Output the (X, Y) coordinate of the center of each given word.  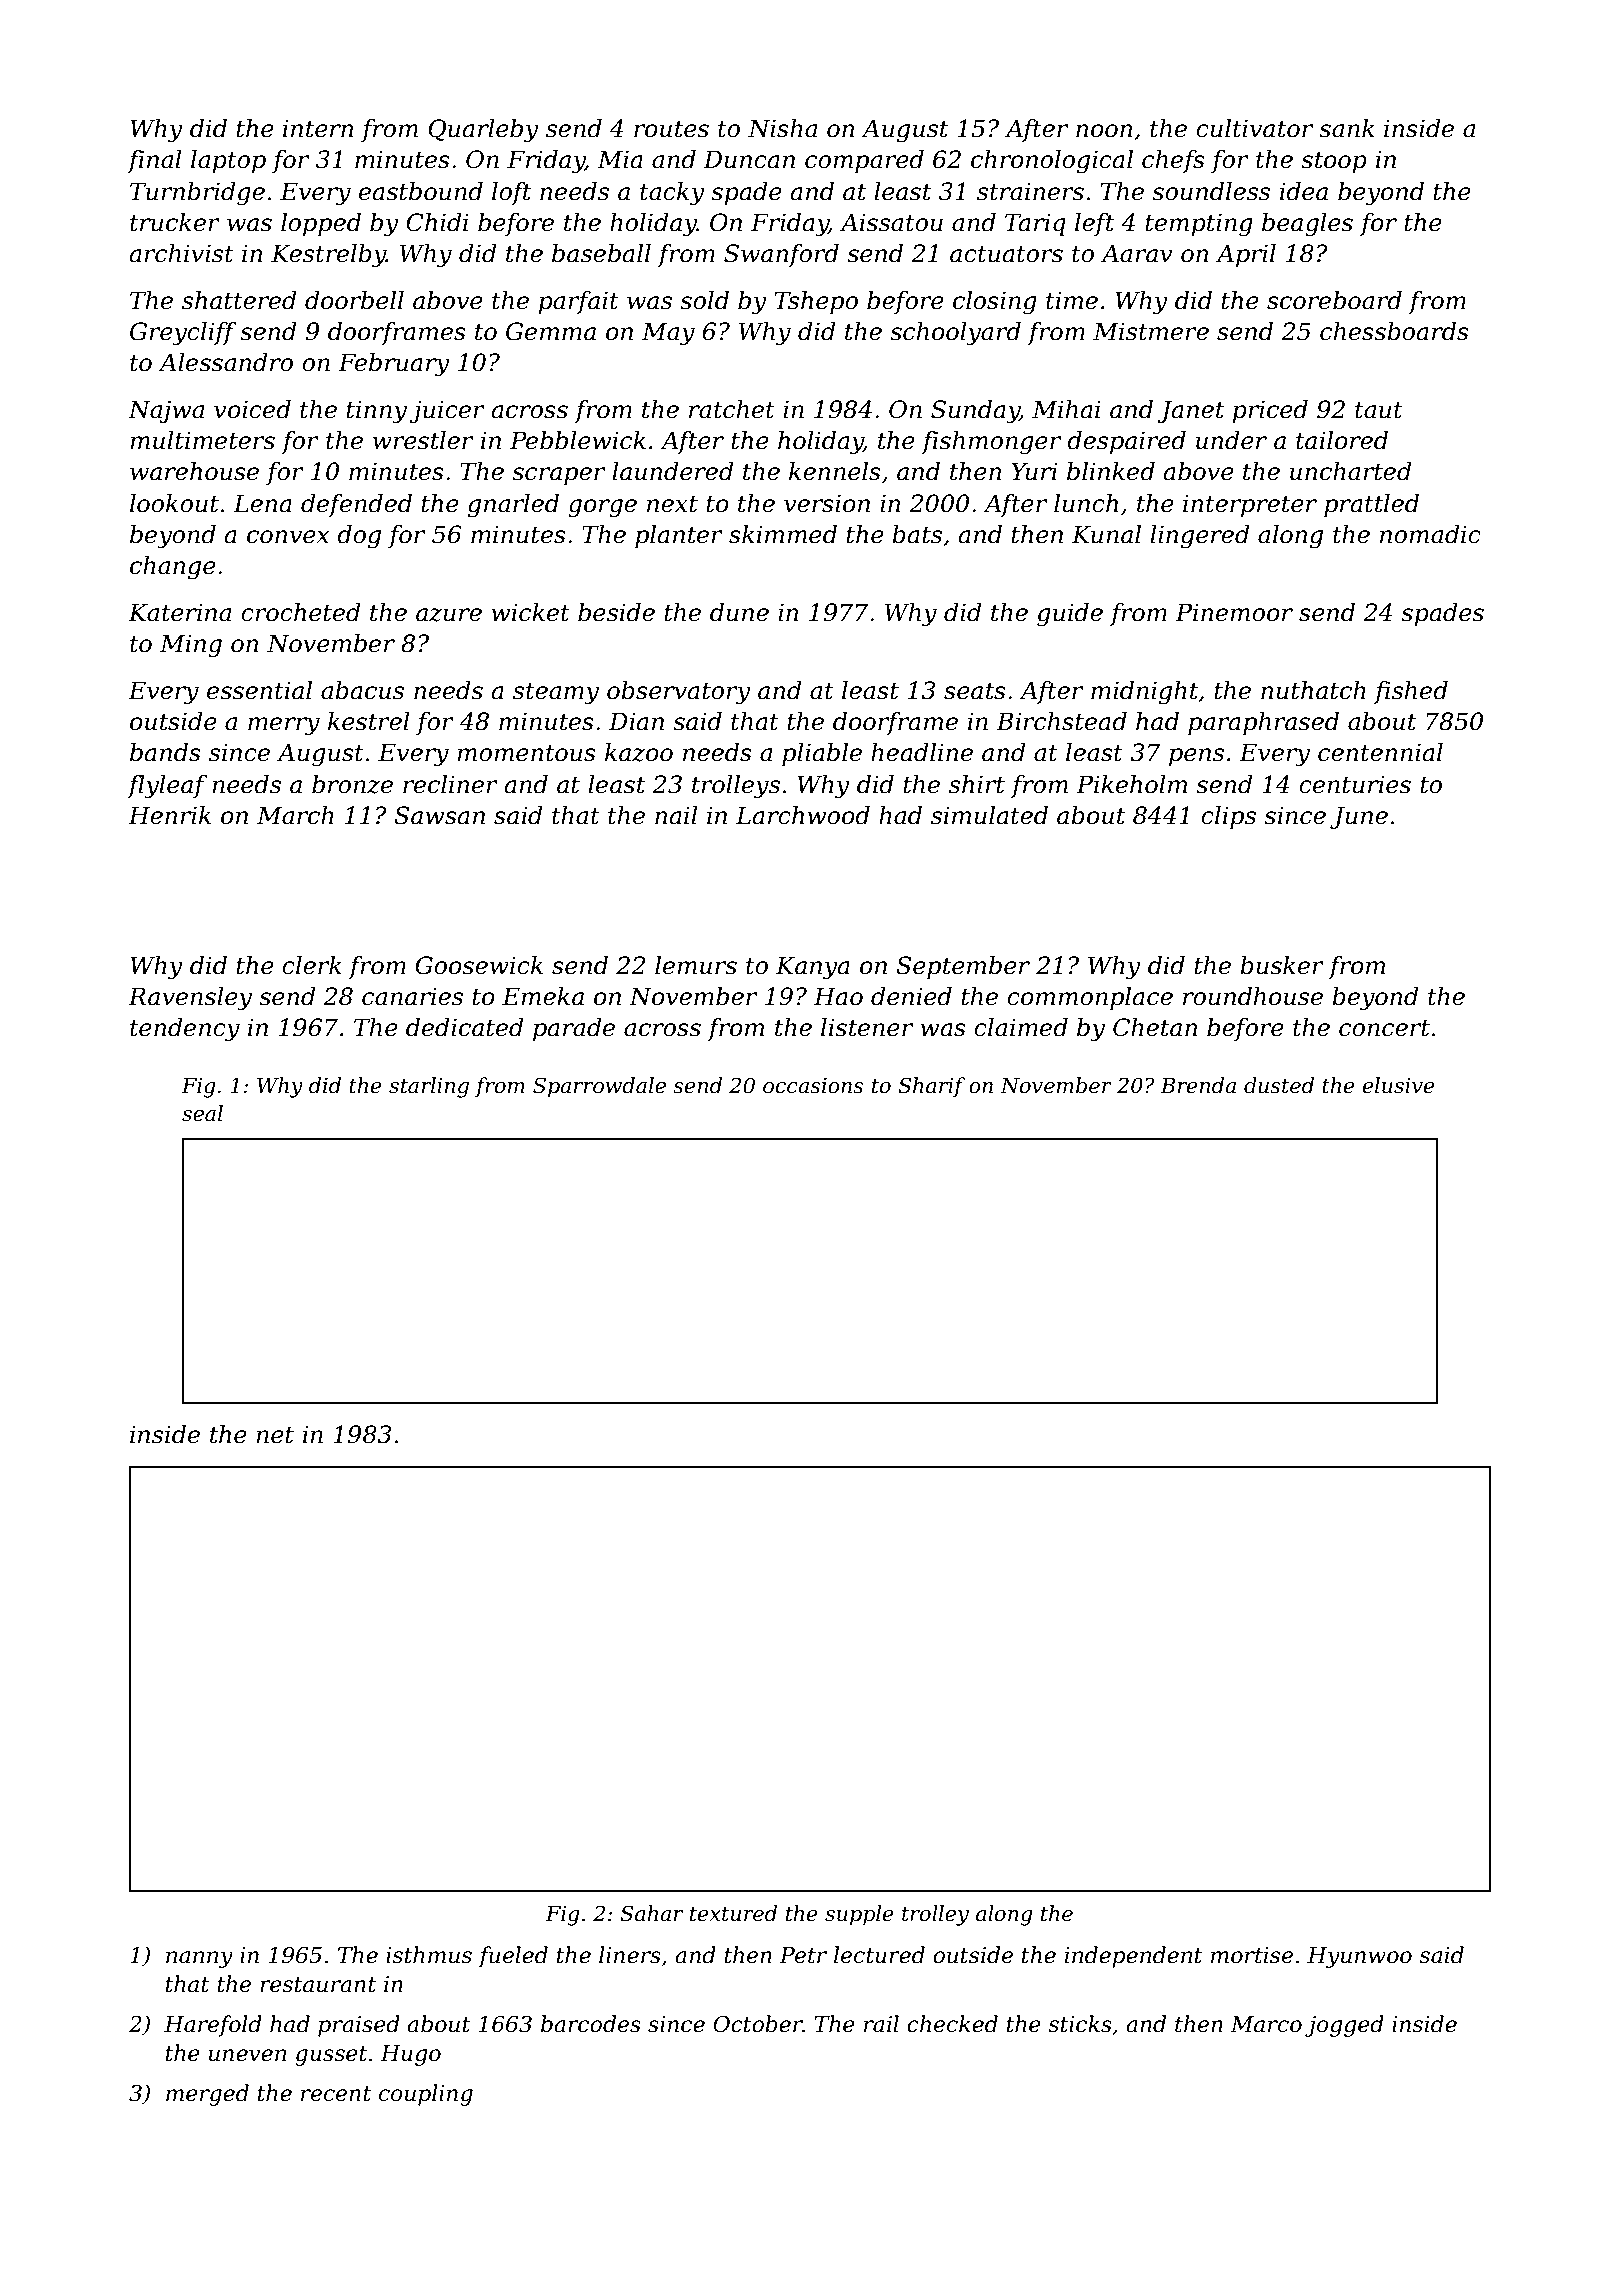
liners (630, 1955)
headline (922, 752)
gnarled (513, 506)
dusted (1279, 1085)
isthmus (429, 1955)
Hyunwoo (1359, 1957)
